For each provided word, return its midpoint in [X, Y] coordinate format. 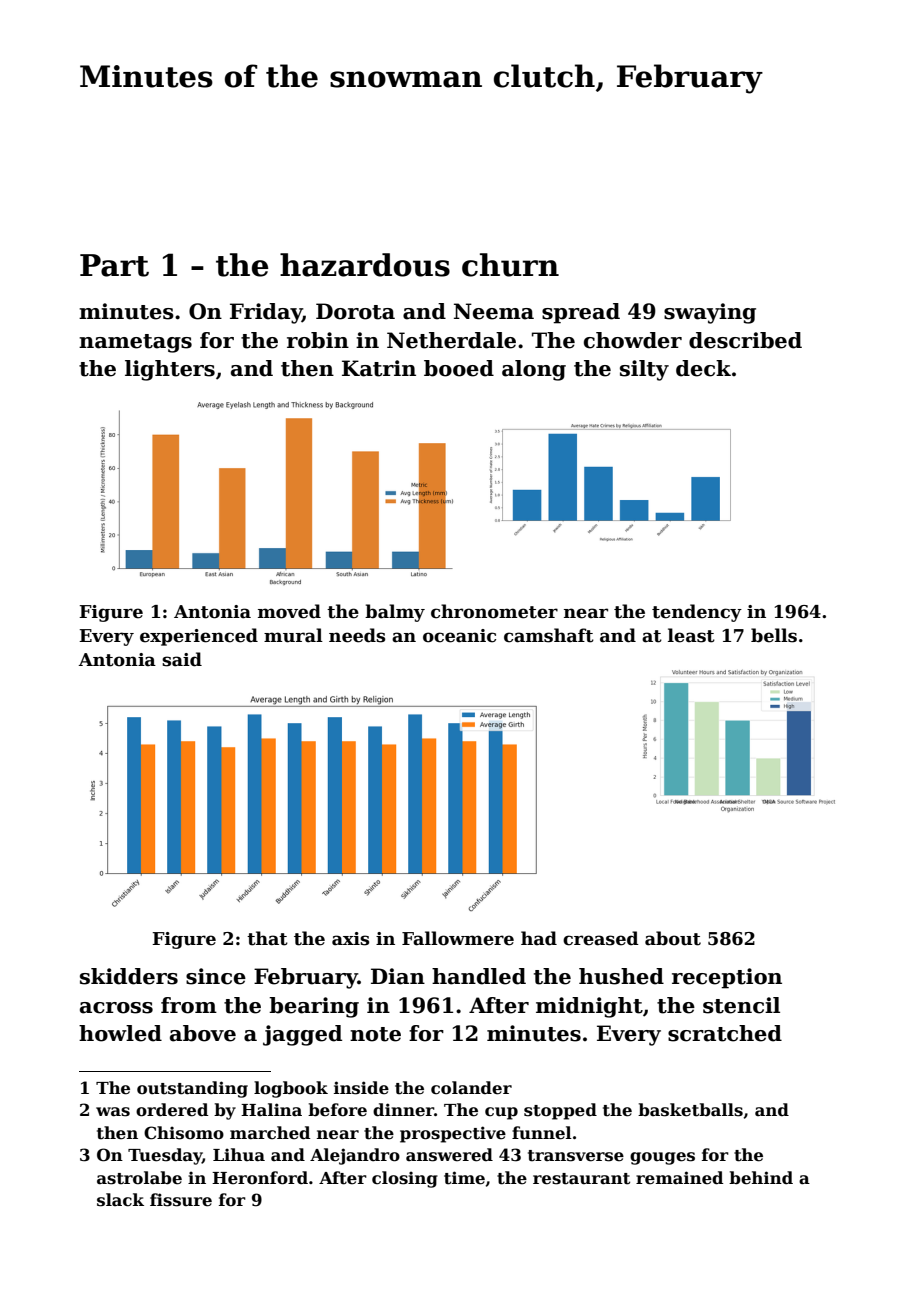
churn [510, 265]
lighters [170, 370]
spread [581, 313]
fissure [181, 1200]
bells [774, 635]
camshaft [549, 635]
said [182, 659]
